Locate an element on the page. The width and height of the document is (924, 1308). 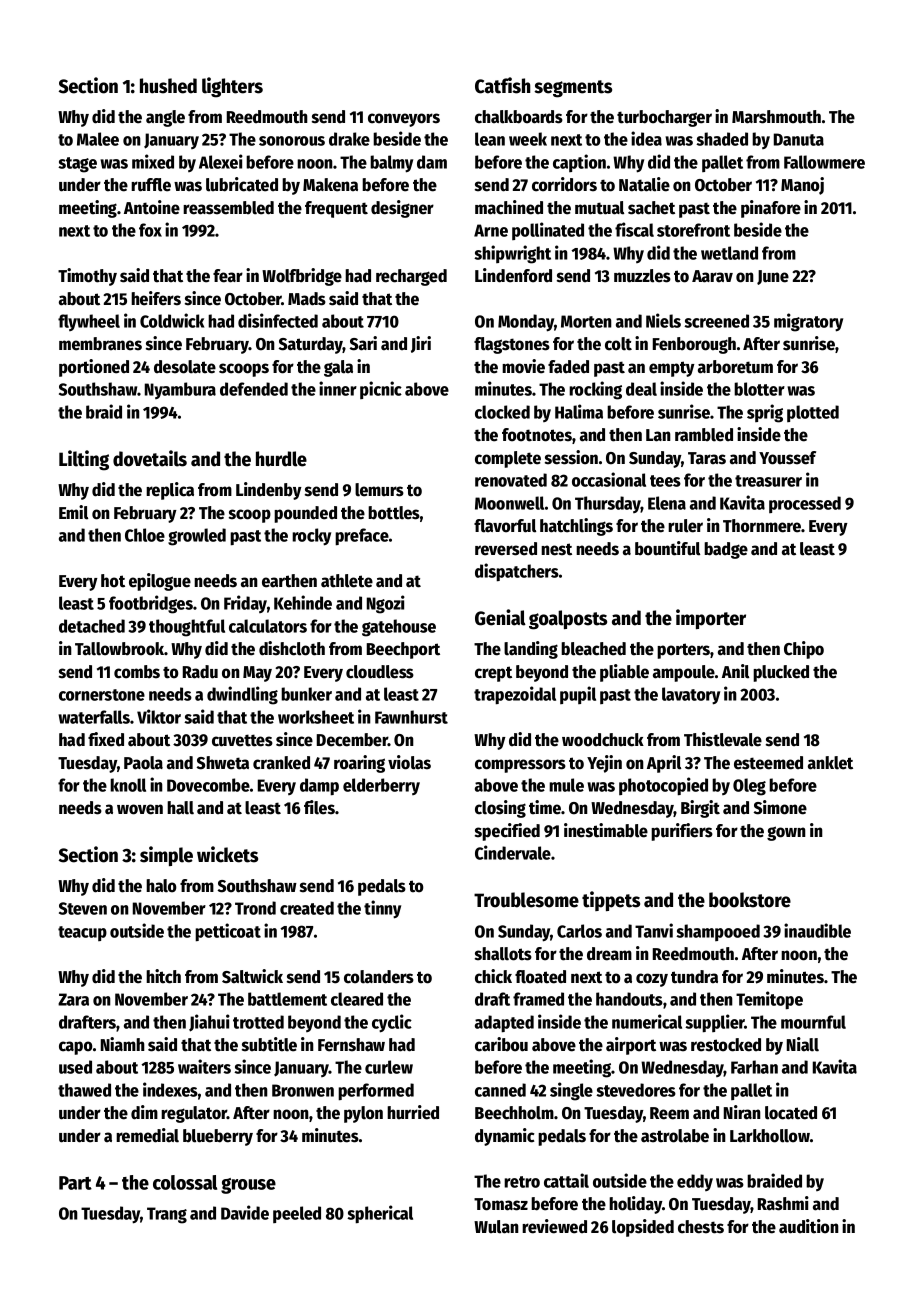
woodchuck is located at coordinates (603, 740).
